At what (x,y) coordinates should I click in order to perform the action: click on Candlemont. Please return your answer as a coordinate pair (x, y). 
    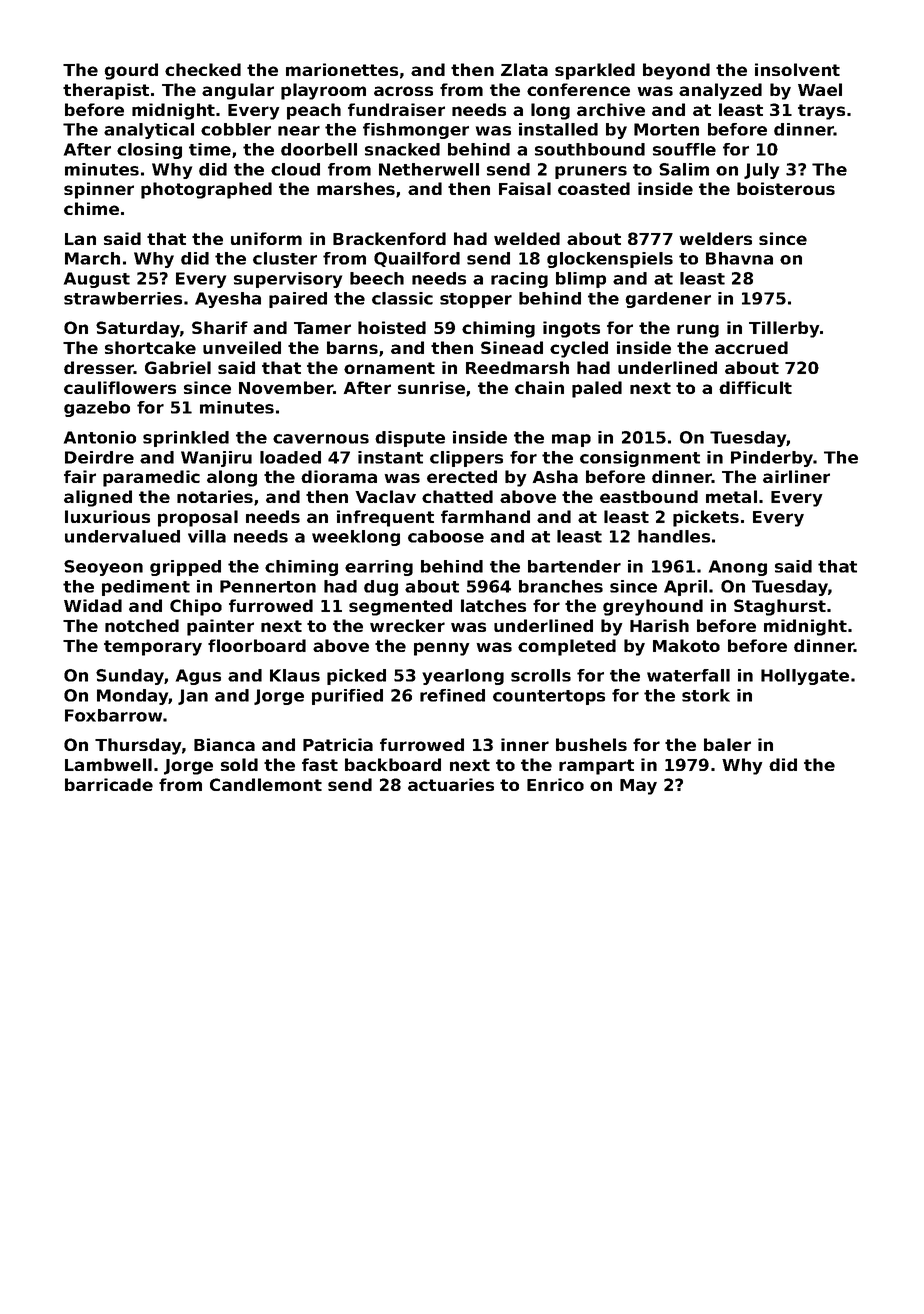
    Looking at the image, I should click on (266, 784).
